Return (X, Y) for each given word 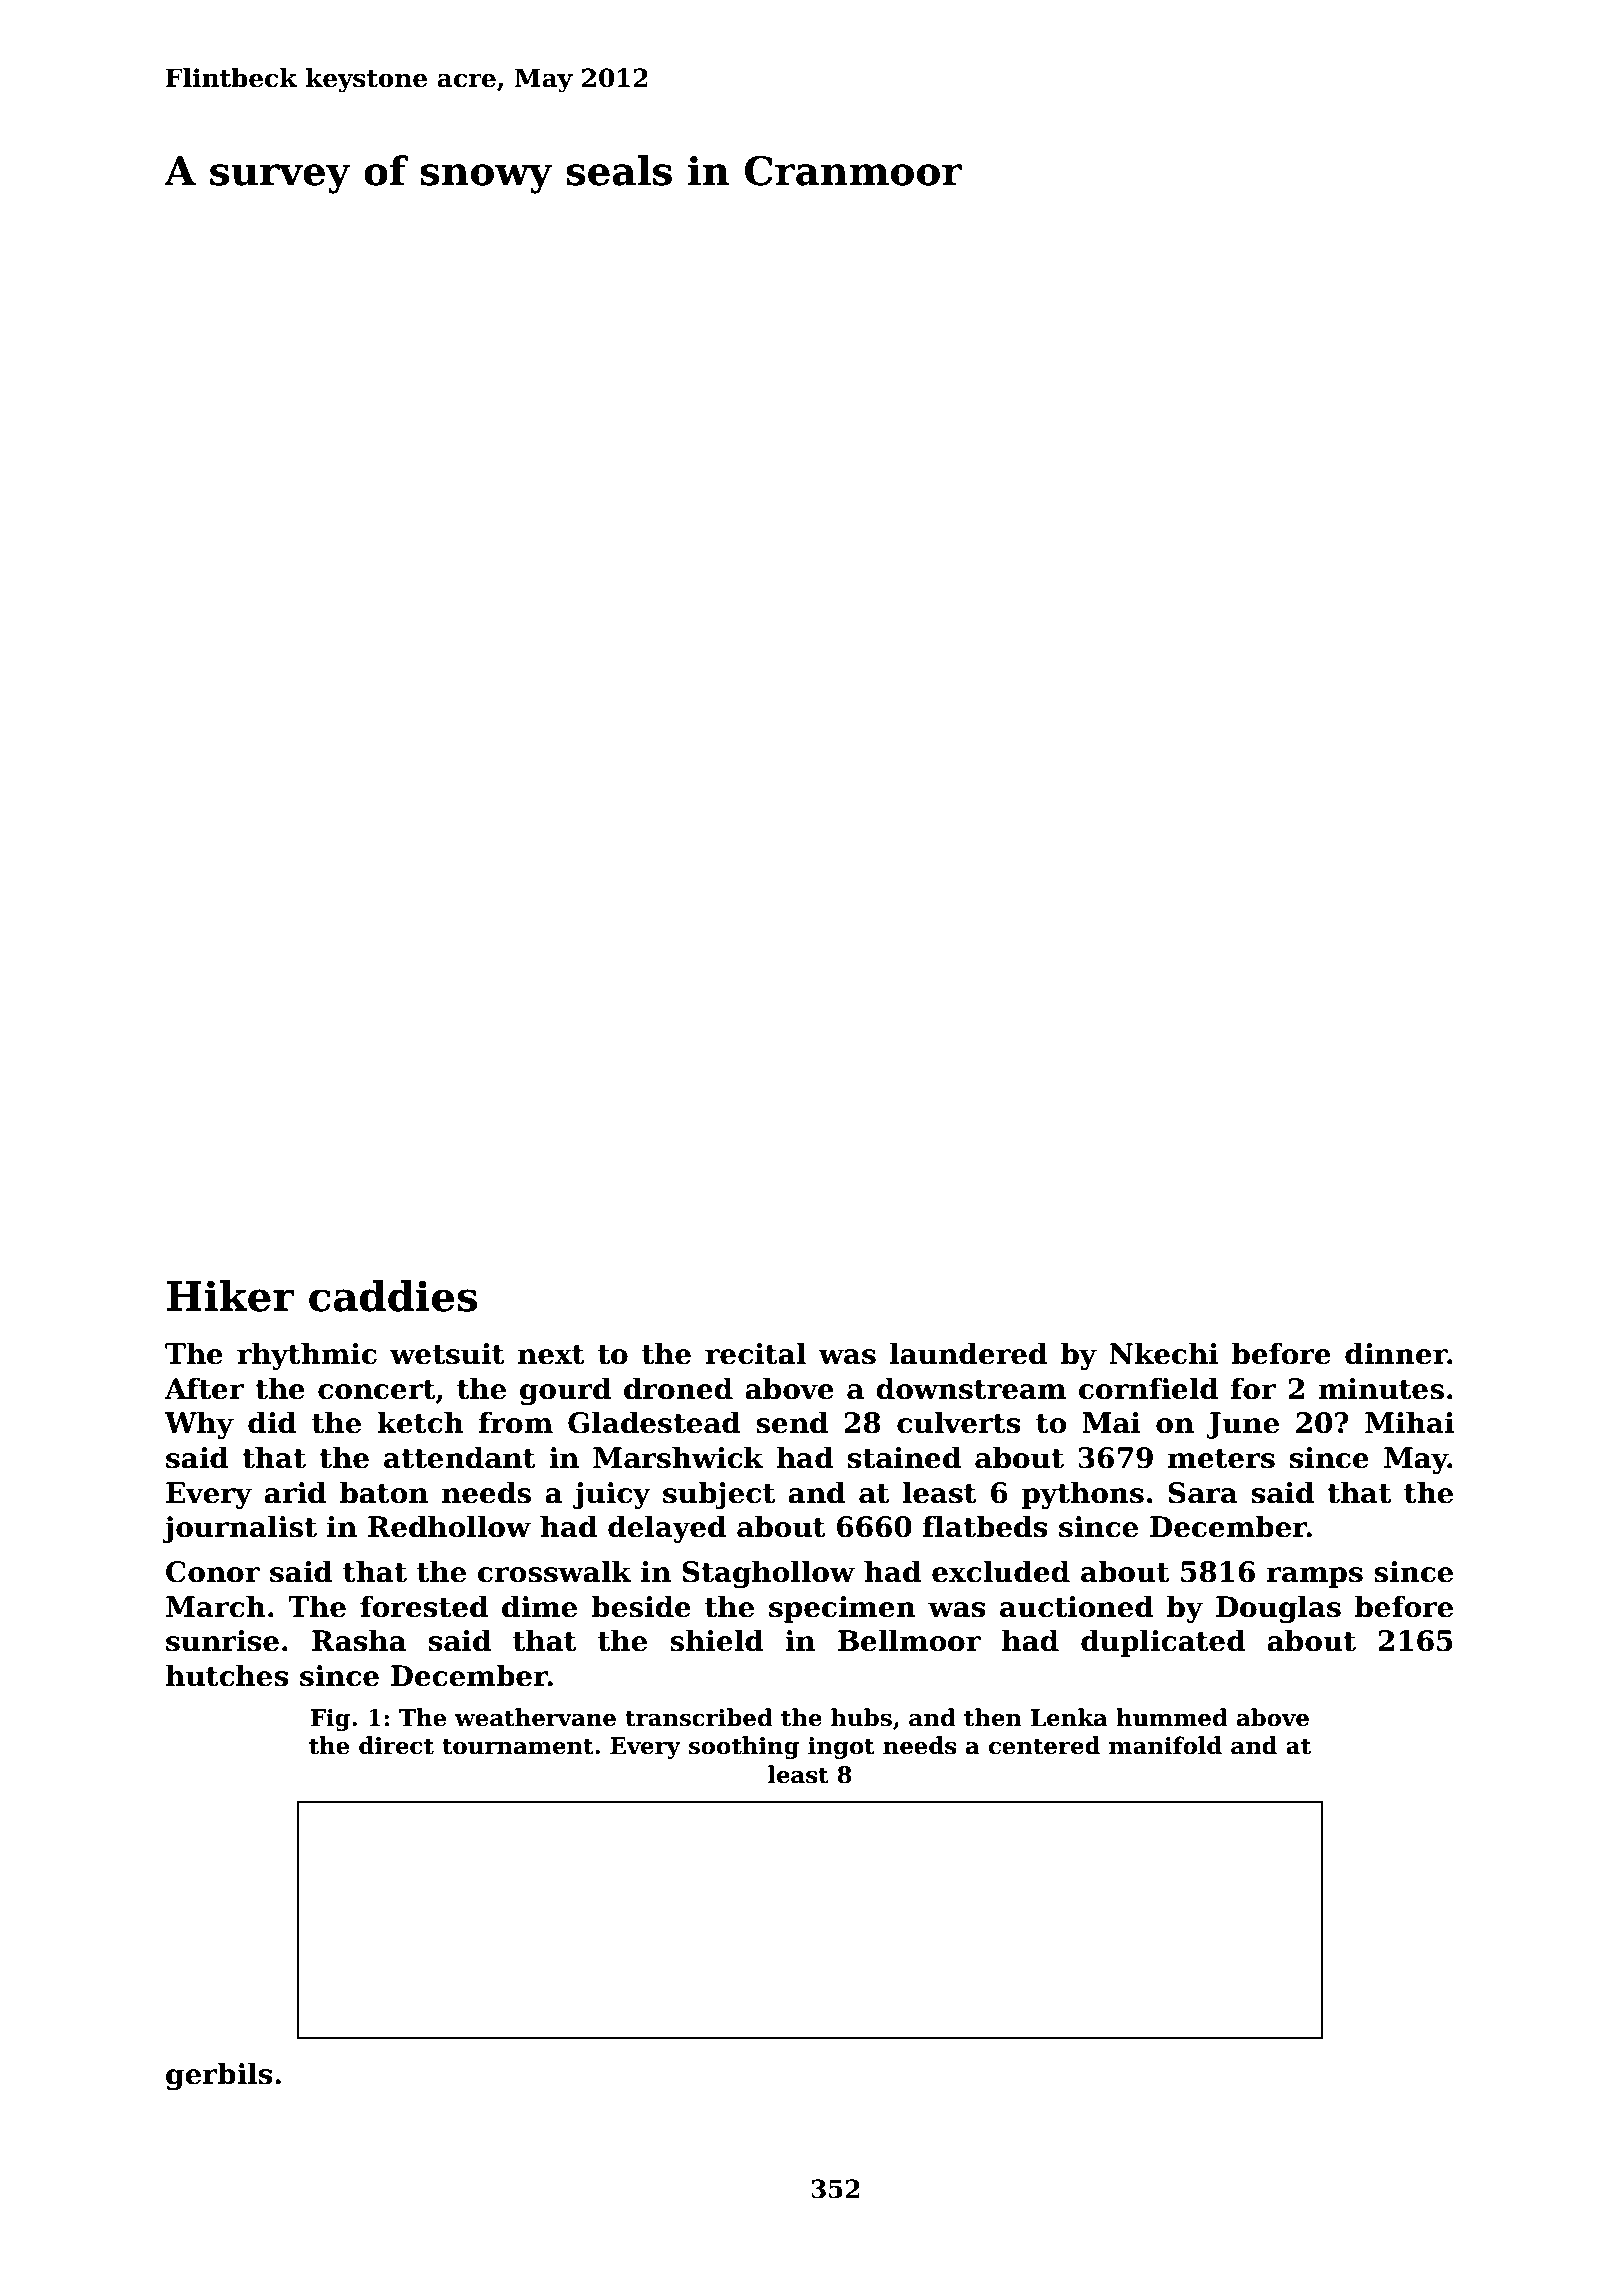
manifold (1165, 1745)
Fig (330, 1720)
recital (755, 1353)
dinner (1396, 1353)
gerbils (219, 2076)
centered (1044, 1745)
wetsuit (447, 1354)
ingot (841, 1748)
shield (717, 1640)
